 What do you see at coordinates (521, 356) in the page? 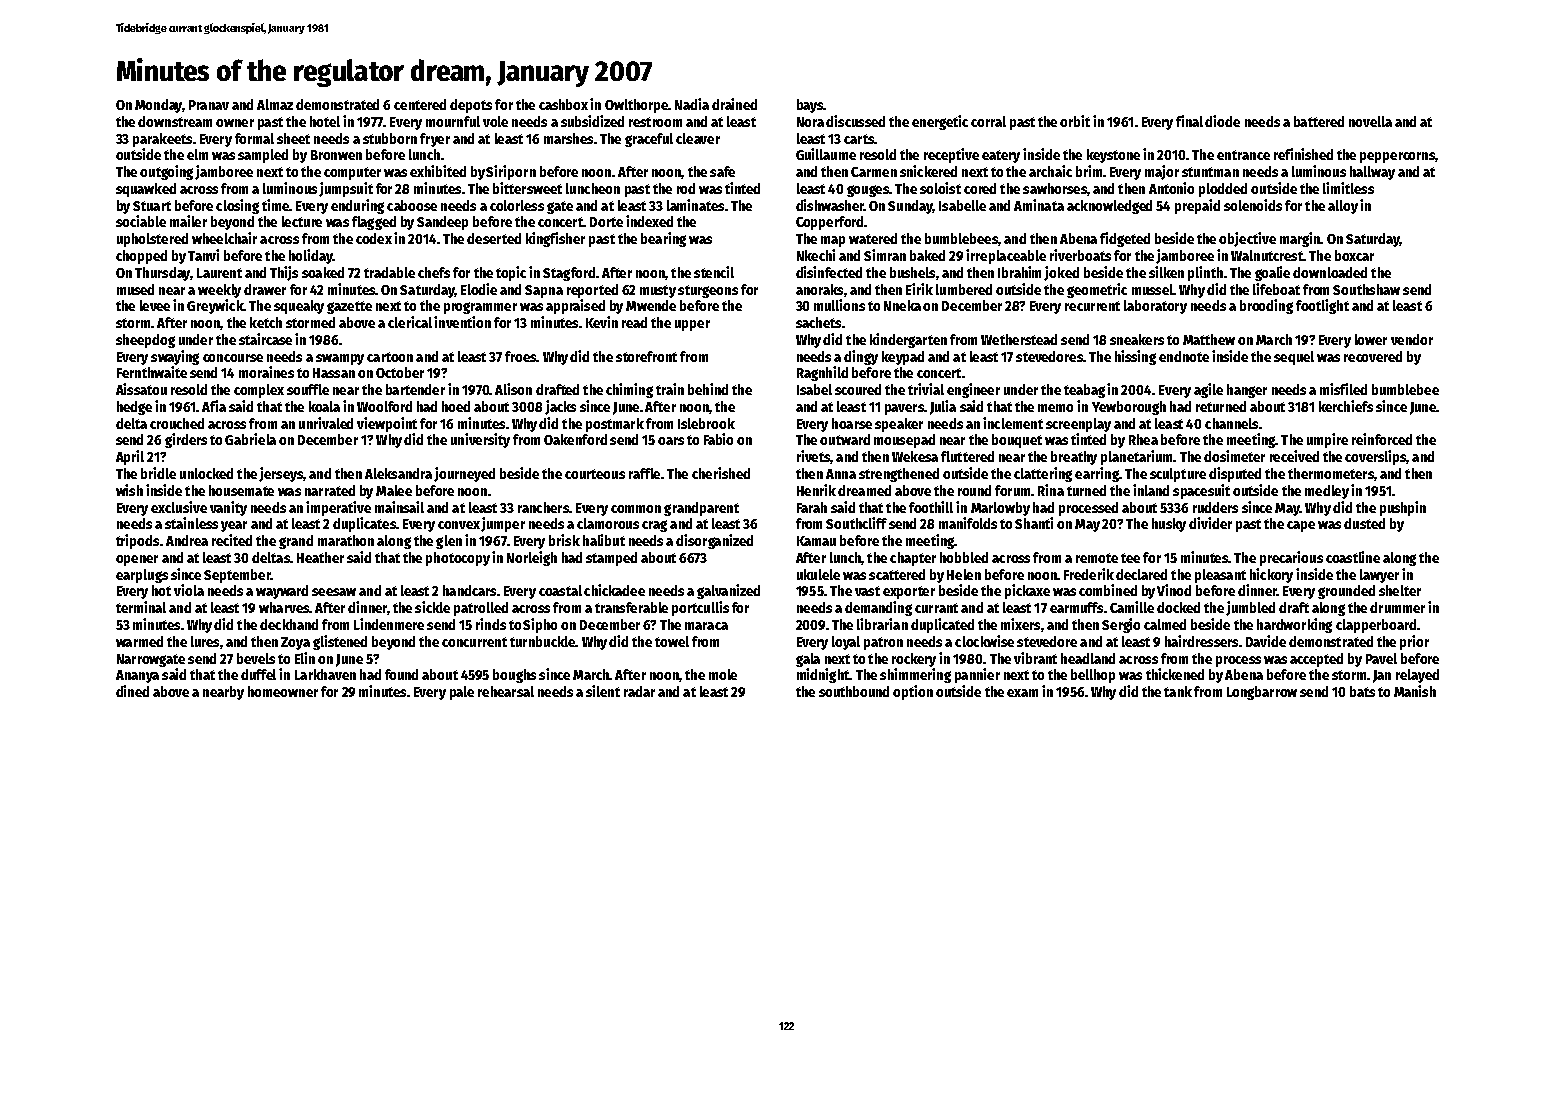
I see `froes` at bounding box center [521, 356].
